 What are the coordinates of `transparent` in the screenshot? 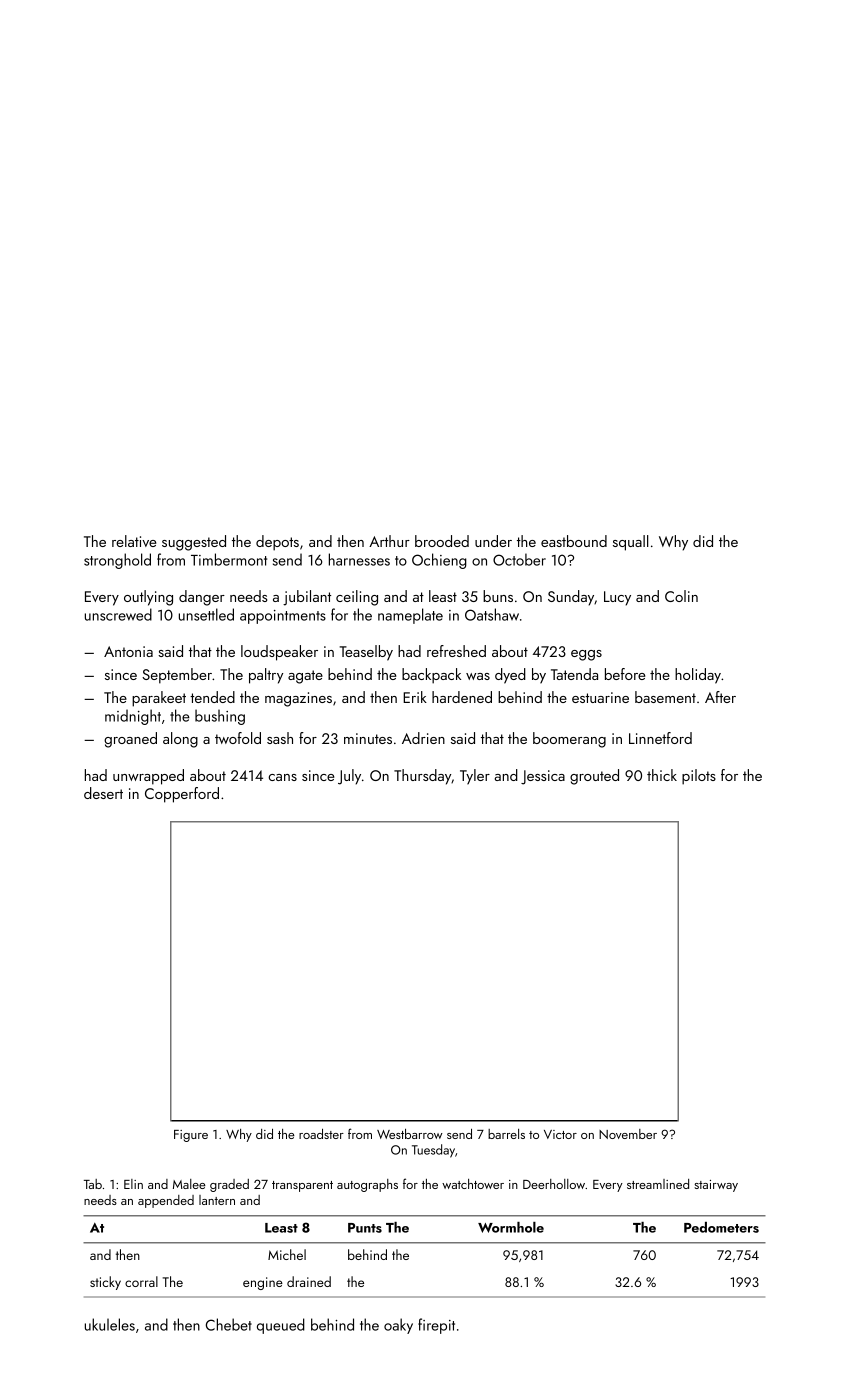 It's located at (302, 1186).
